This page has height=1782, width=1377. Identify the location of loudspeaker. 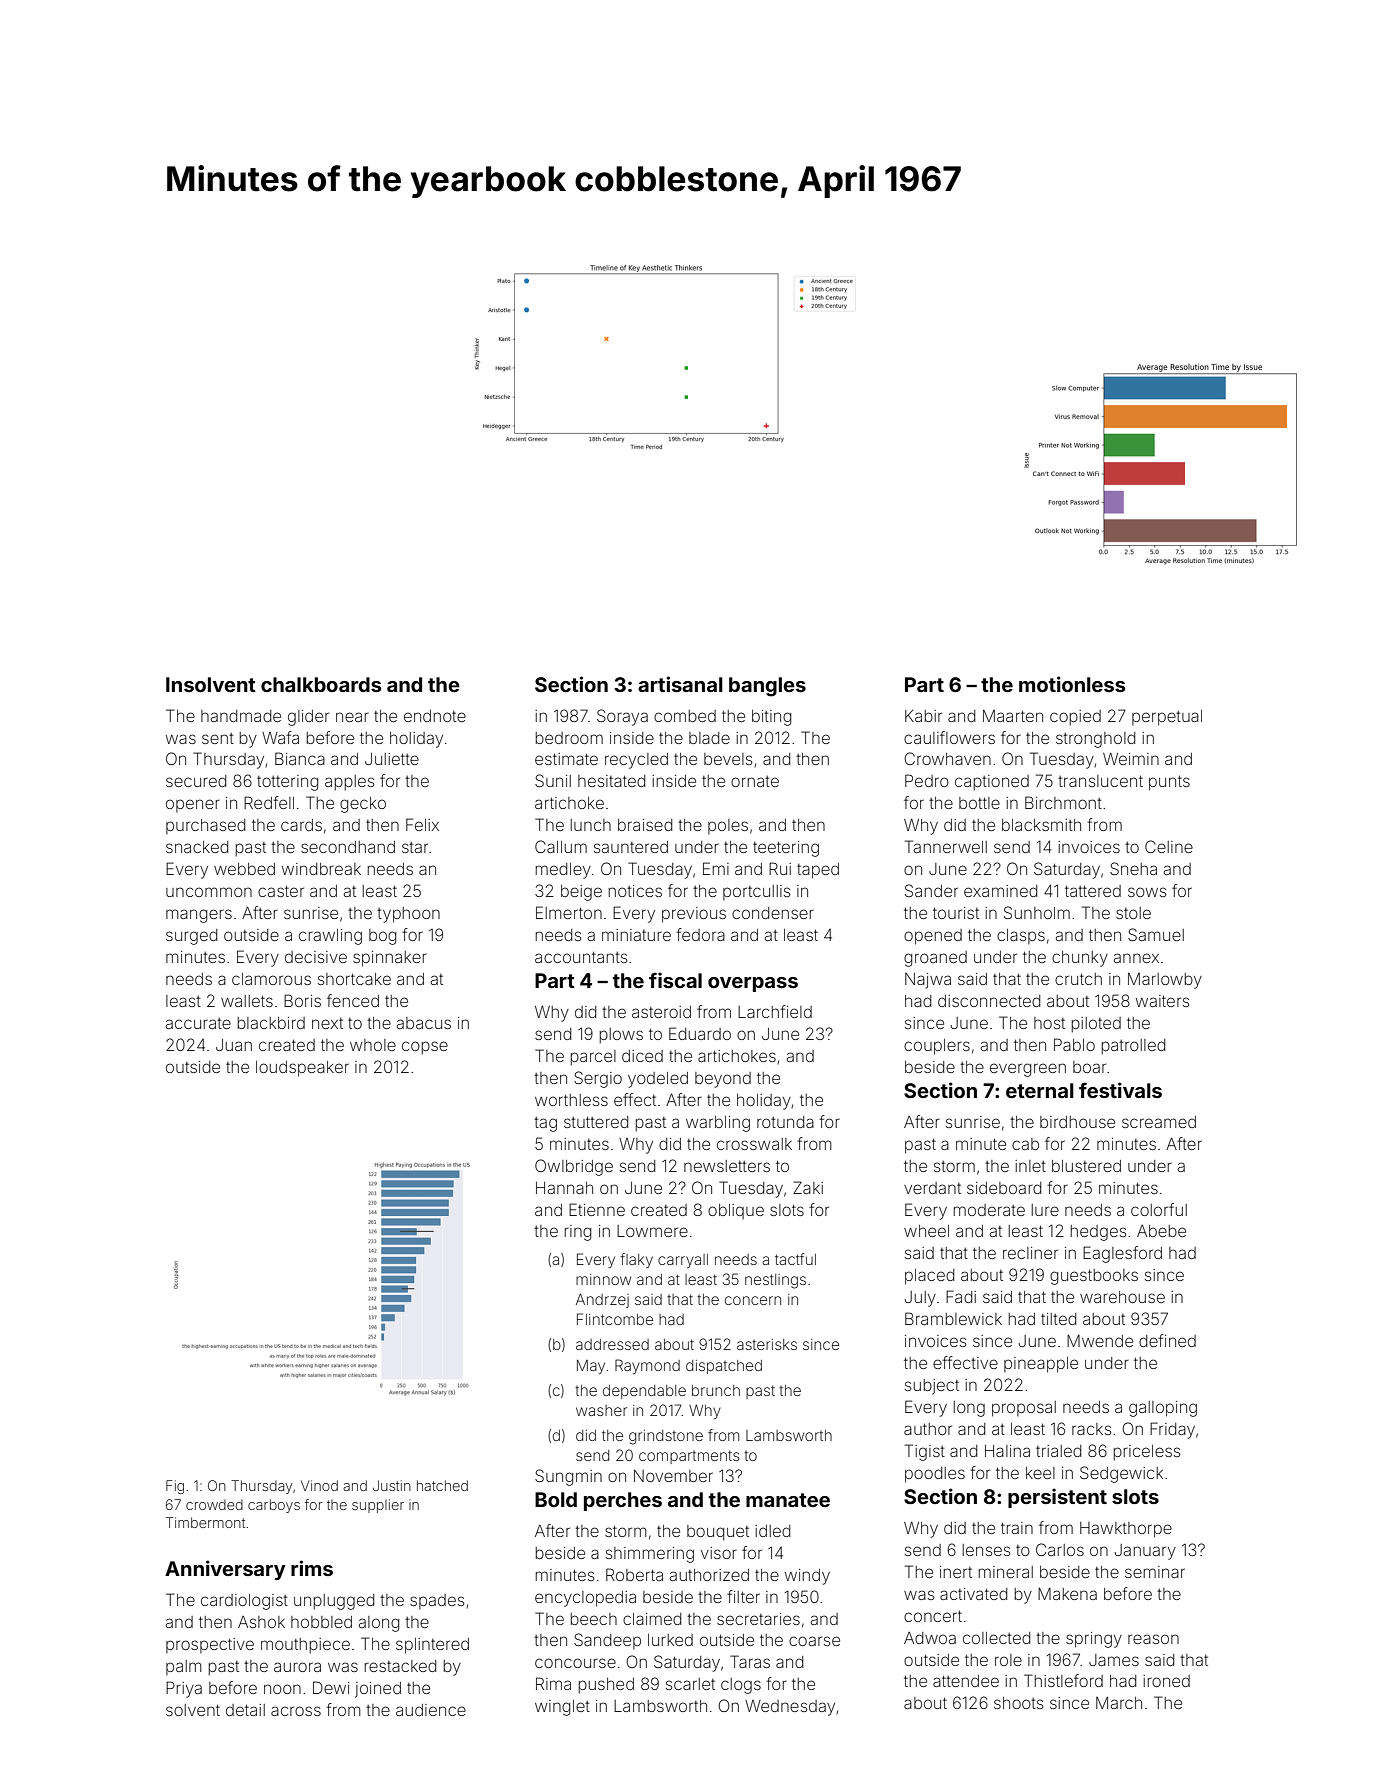
(302, 1069).
